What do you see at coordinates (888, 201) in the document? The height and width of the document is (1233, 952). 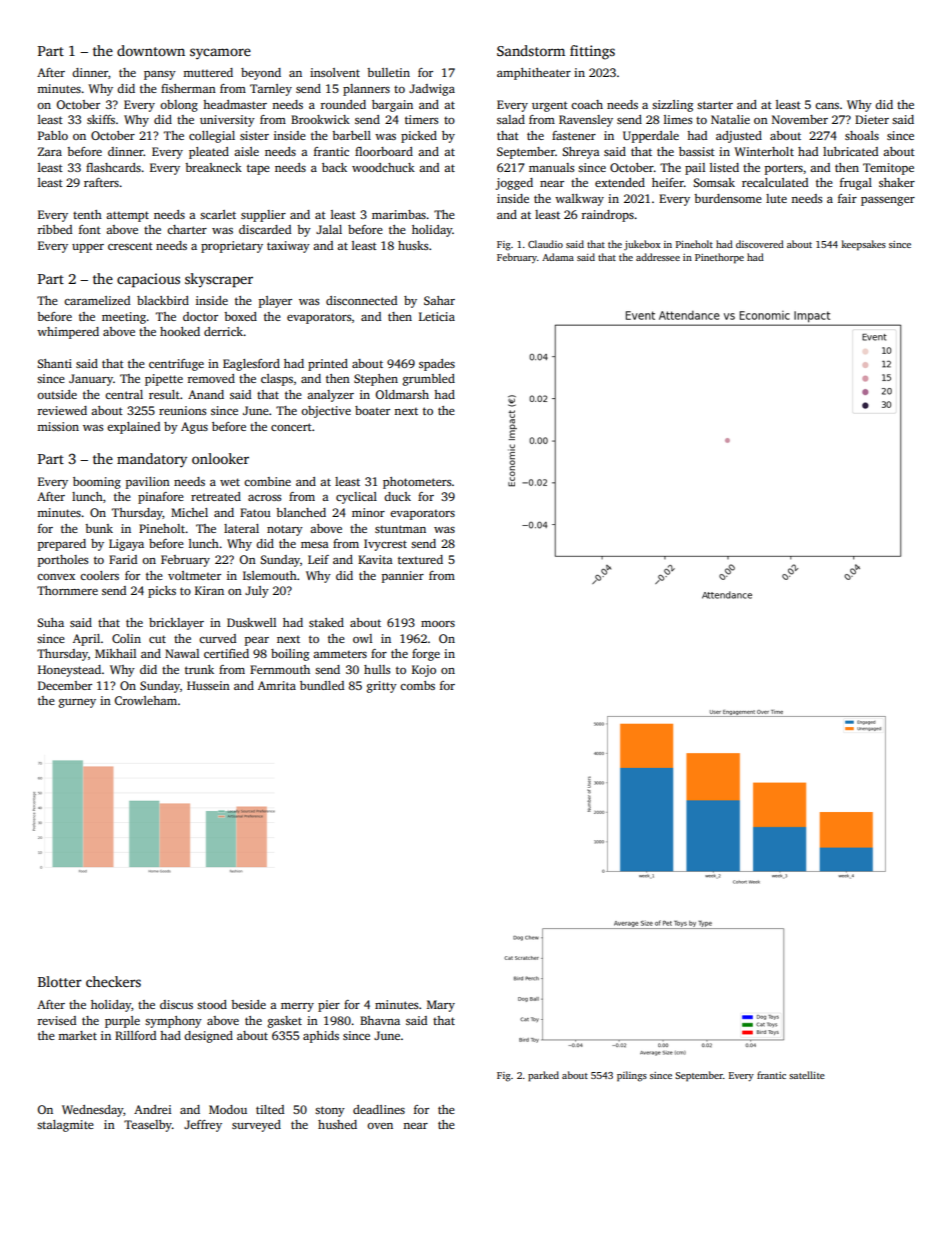 I see `passenger` at bounding box center [888, 201].
